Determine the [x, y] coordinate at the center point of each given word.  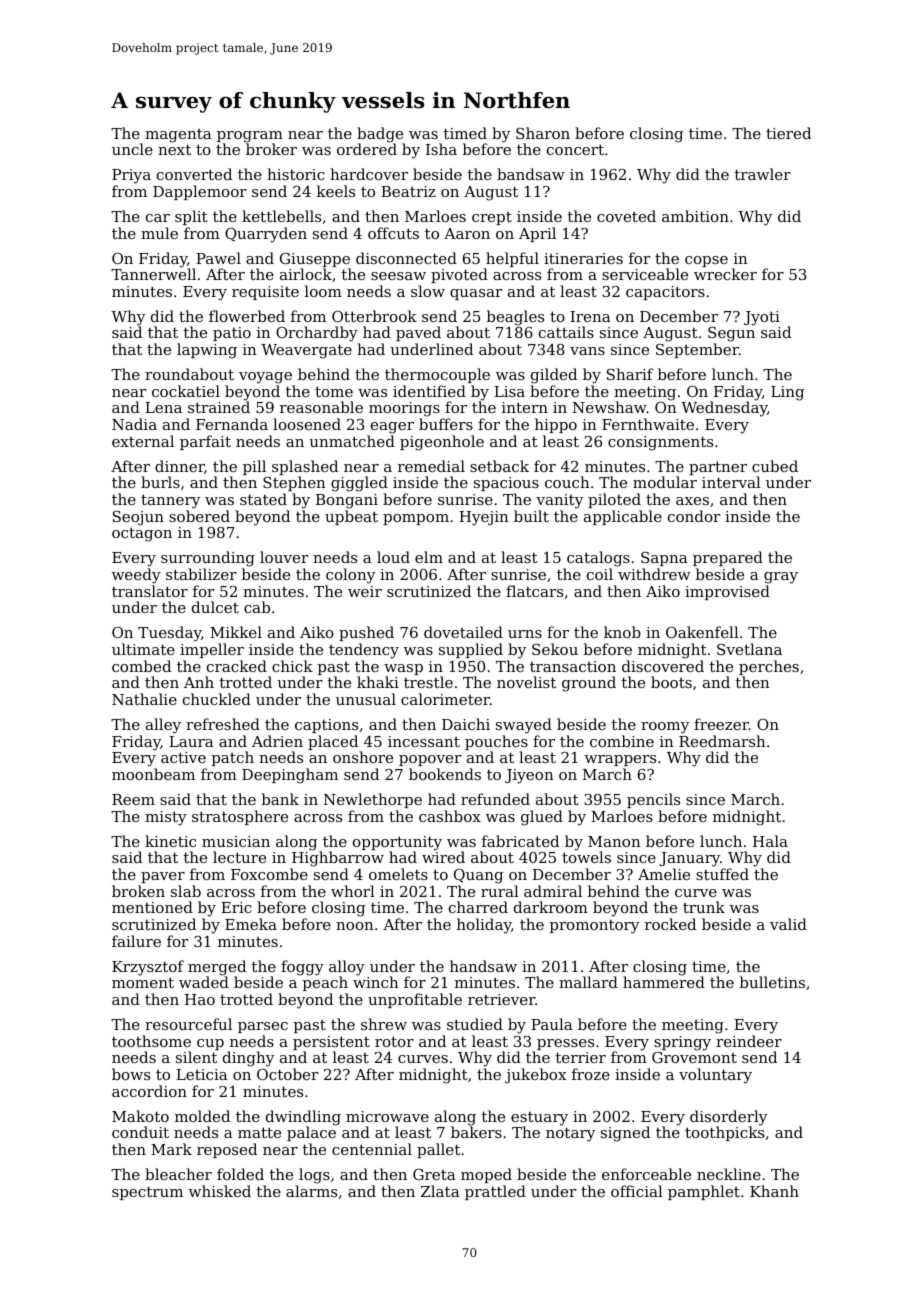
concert [575, 149]
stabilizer [201, 574]
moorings [404, 409]
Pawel [218, 258]
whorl [353, 891]
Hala [770, 841]
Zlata [440, 1191]
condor [694, 516]
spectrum [147, 1193]
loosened [307, 424]
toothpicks [724, 1133]
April [537, 234]
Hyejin [484, 518]
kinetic [170, 841]
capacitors [665, 293]
